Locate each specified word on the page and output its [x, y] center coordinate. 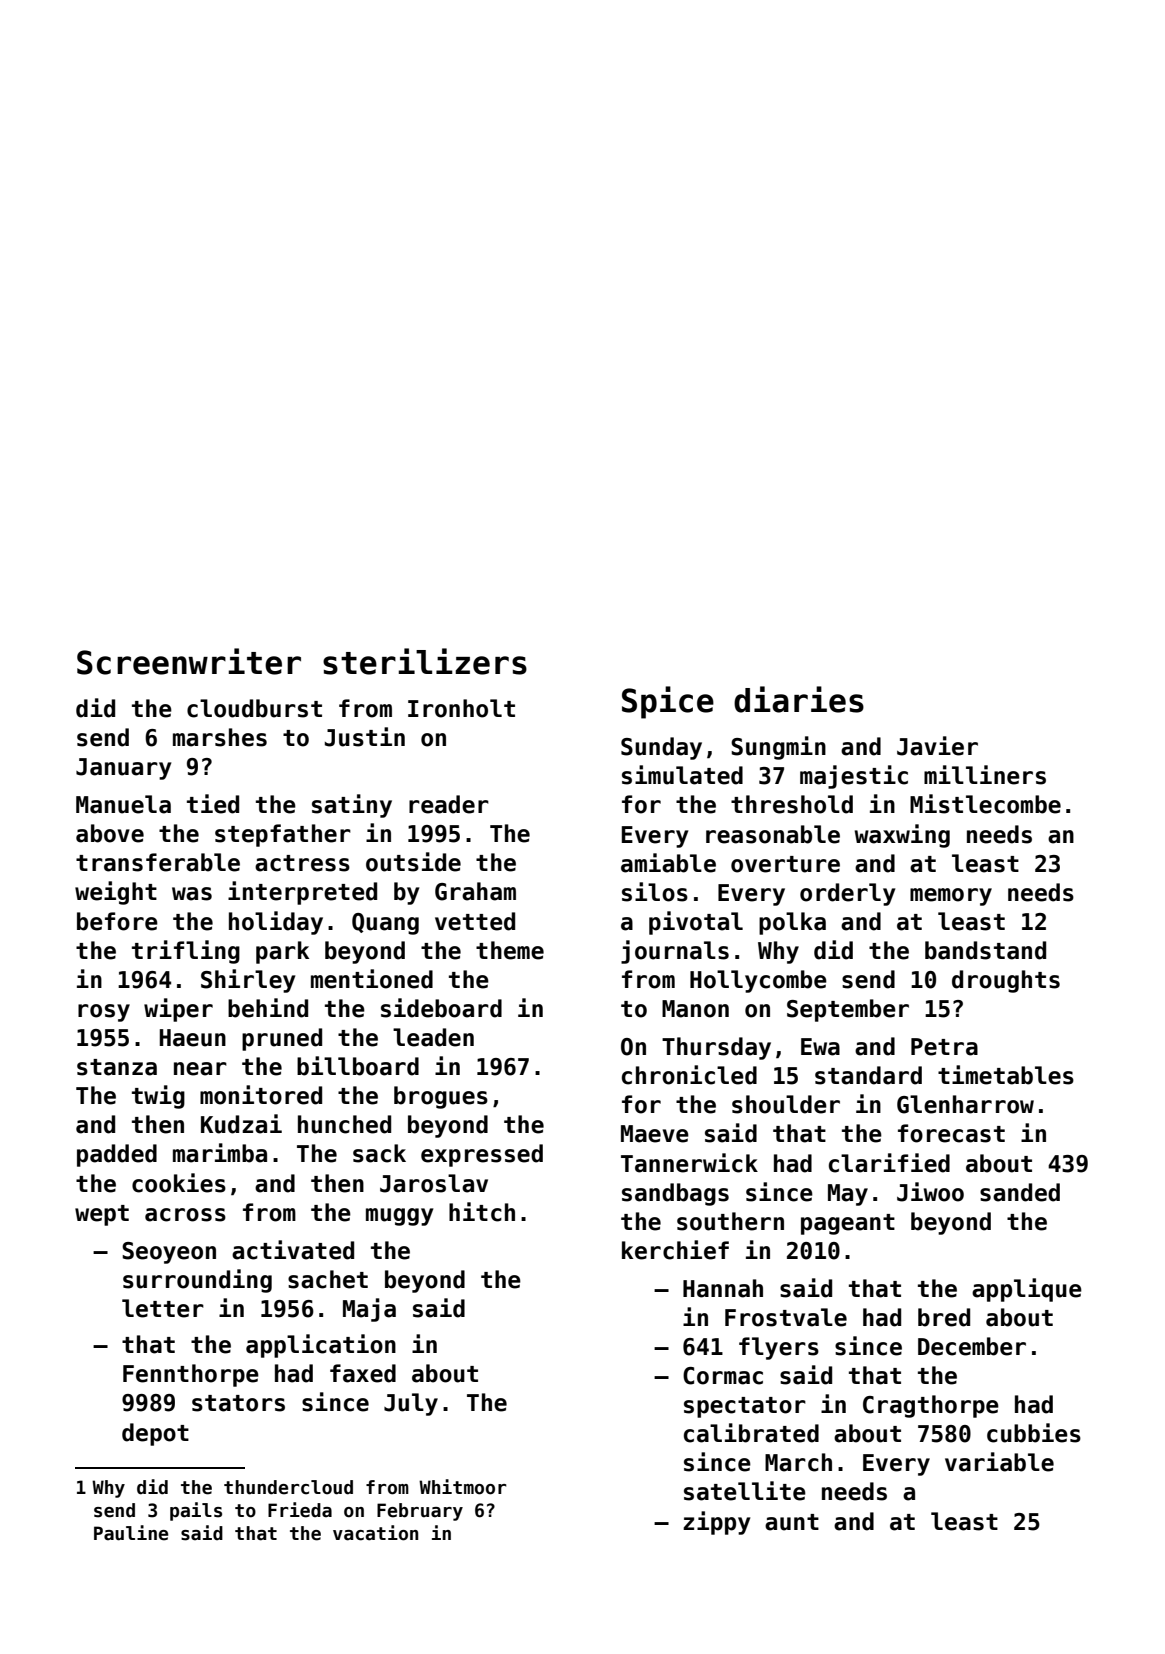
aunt [792, 1522]
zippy [716, 1523]
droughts [1006, 981]
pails [196, 1511]
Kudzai [241, 1124]
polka [792, 923]
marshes [220, 737]
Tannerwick [689, 1163]
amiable [668, 863]
